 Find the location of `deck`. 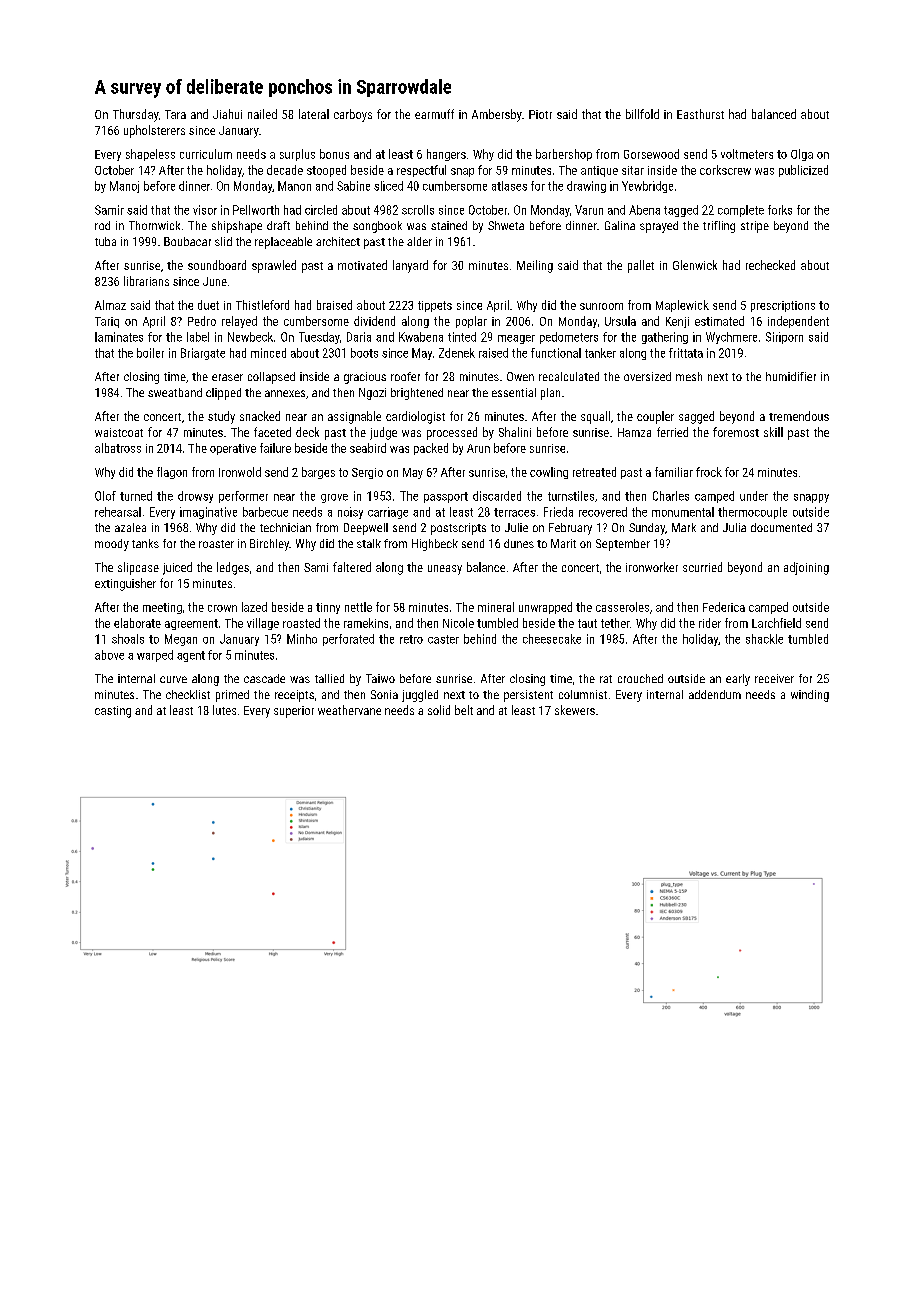

deck is located at coordinates (307, 432).
